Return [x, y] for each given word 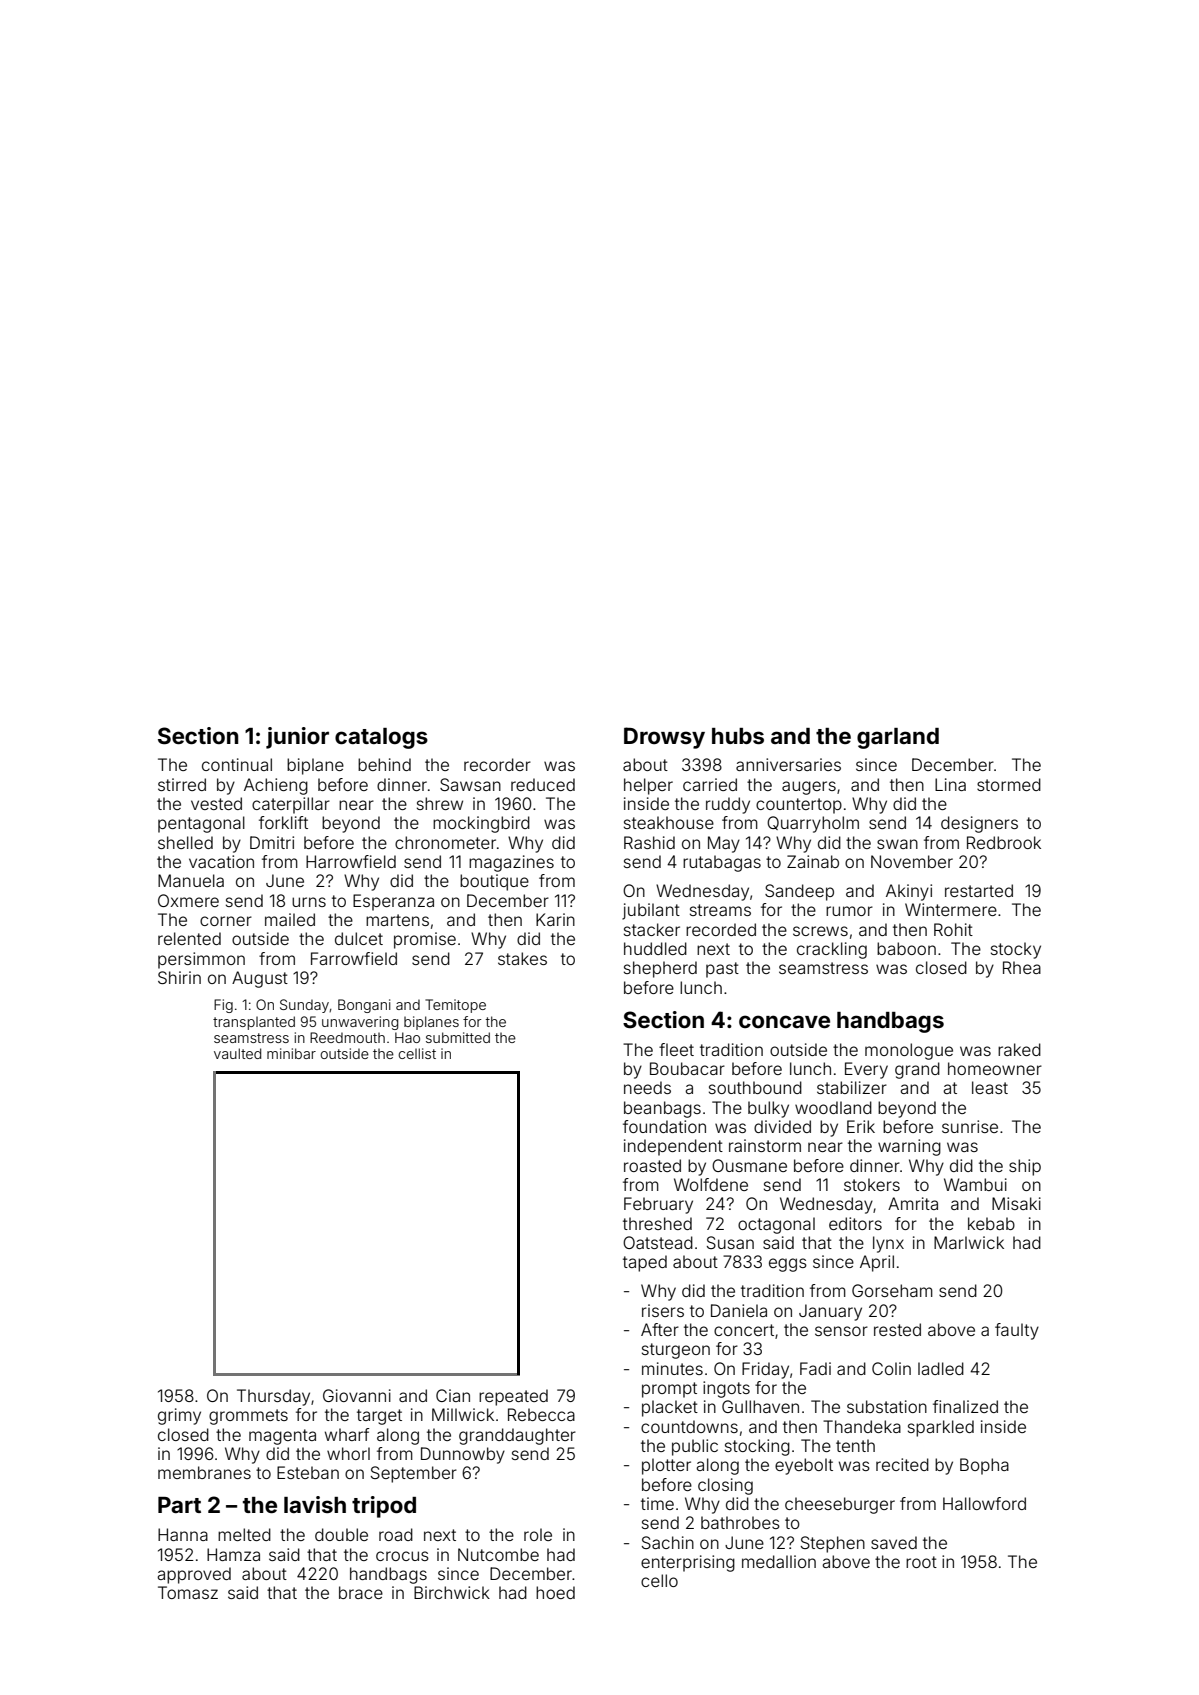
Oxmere [188, 900]
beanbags [662, 1109]
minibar [291, 1053]
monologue [909, 1051]
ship [1025, 1167]
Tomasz [188, 1592]
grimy [179, 1416]
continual [237, 764]
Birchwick [452, 1592]
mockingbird [481, 824]
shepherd [660, 969]
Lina [950, 784]
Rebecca [541, 1414]
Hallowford [984, 1503]
